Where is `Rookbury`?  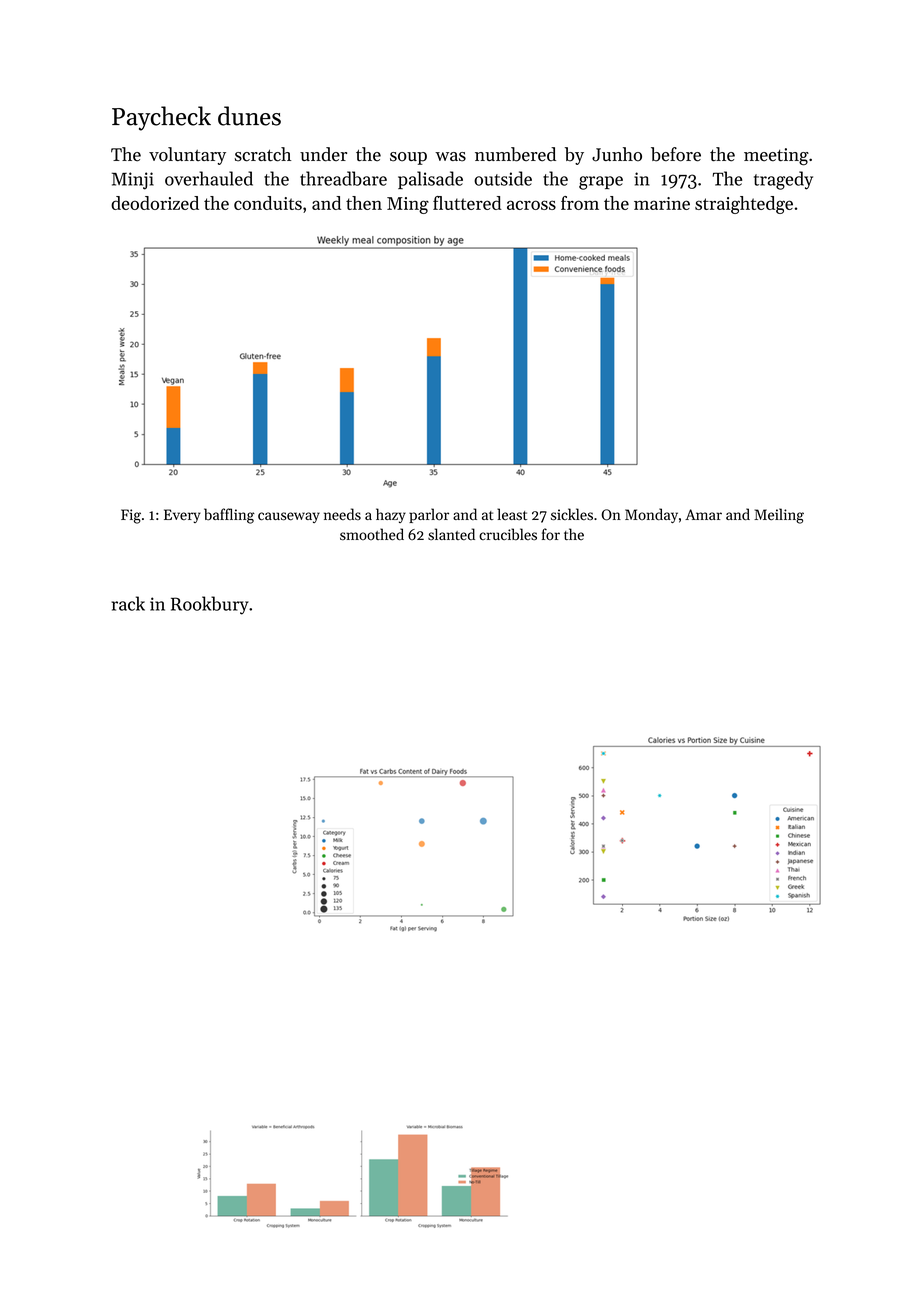 Rookbury is located at coordinates (210, 605).
